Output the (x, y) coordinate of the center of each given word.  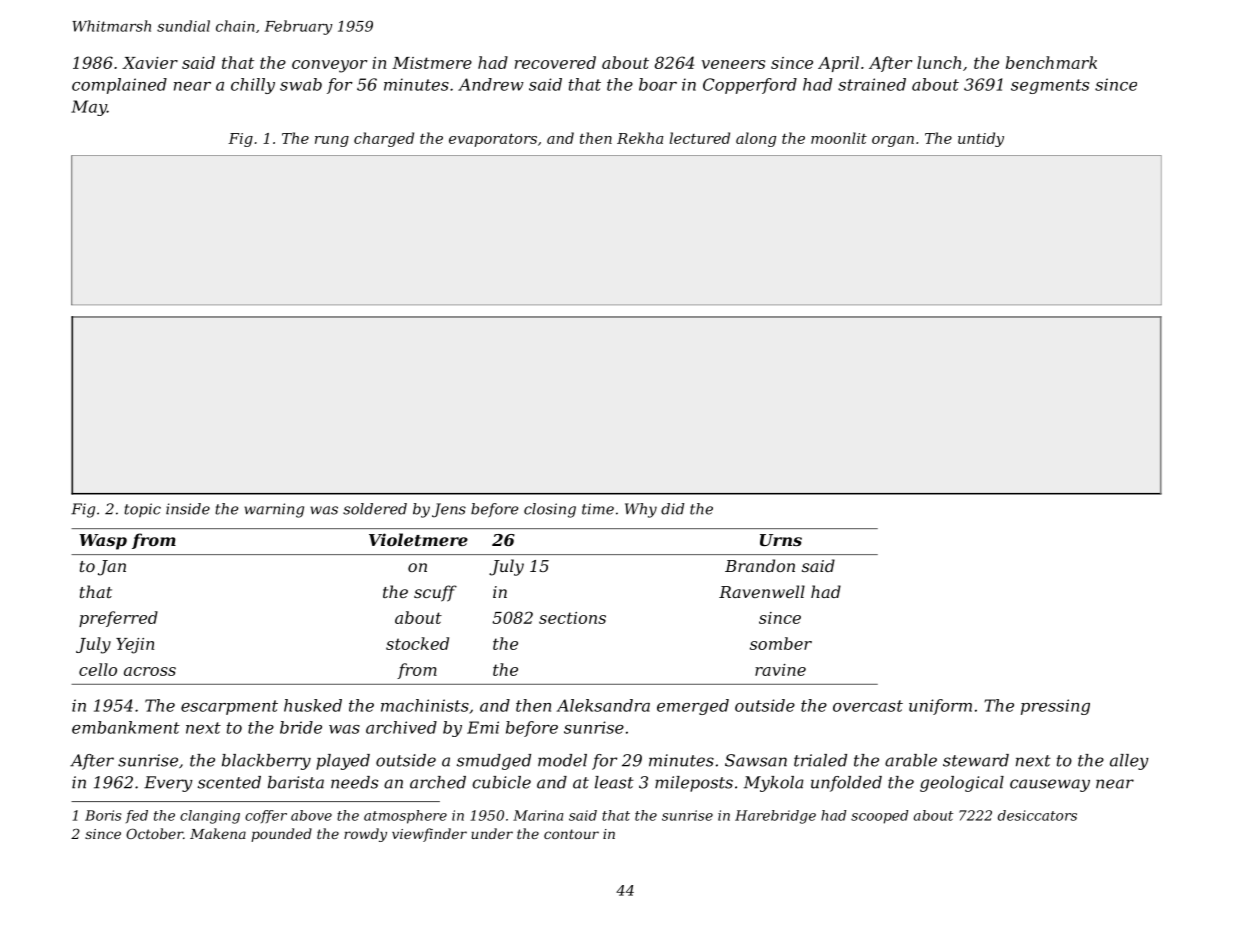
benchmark (1051, 62)
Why (641, 510)
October (154, 833)
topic (143, 510)
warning (274, 510)
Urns (781, 540)
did (672, 509)
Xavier (150, 63)
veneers (733, 64)
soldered (375, 509)
